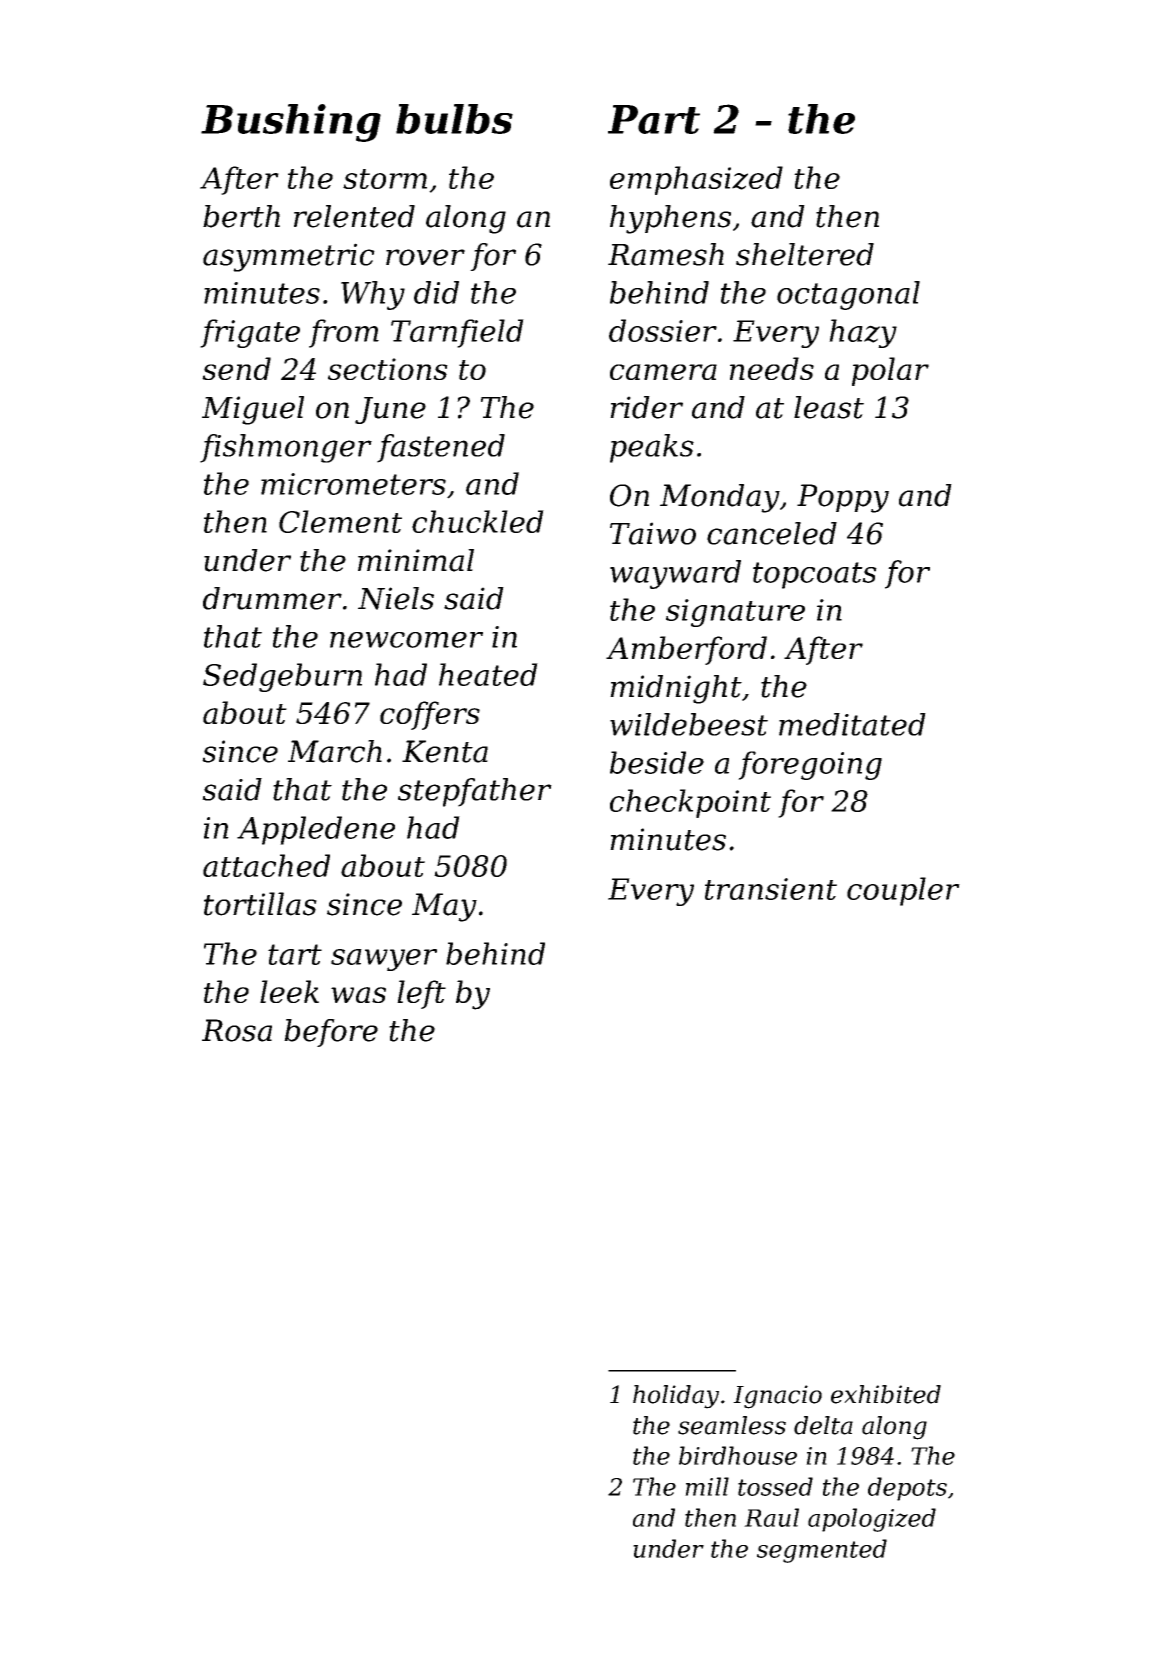 Image resolution: width=1165 pixels, height=1654 pixels. Describe the element at coordinates (707, 1486) in the screenshot. I see `mill` at that location.
